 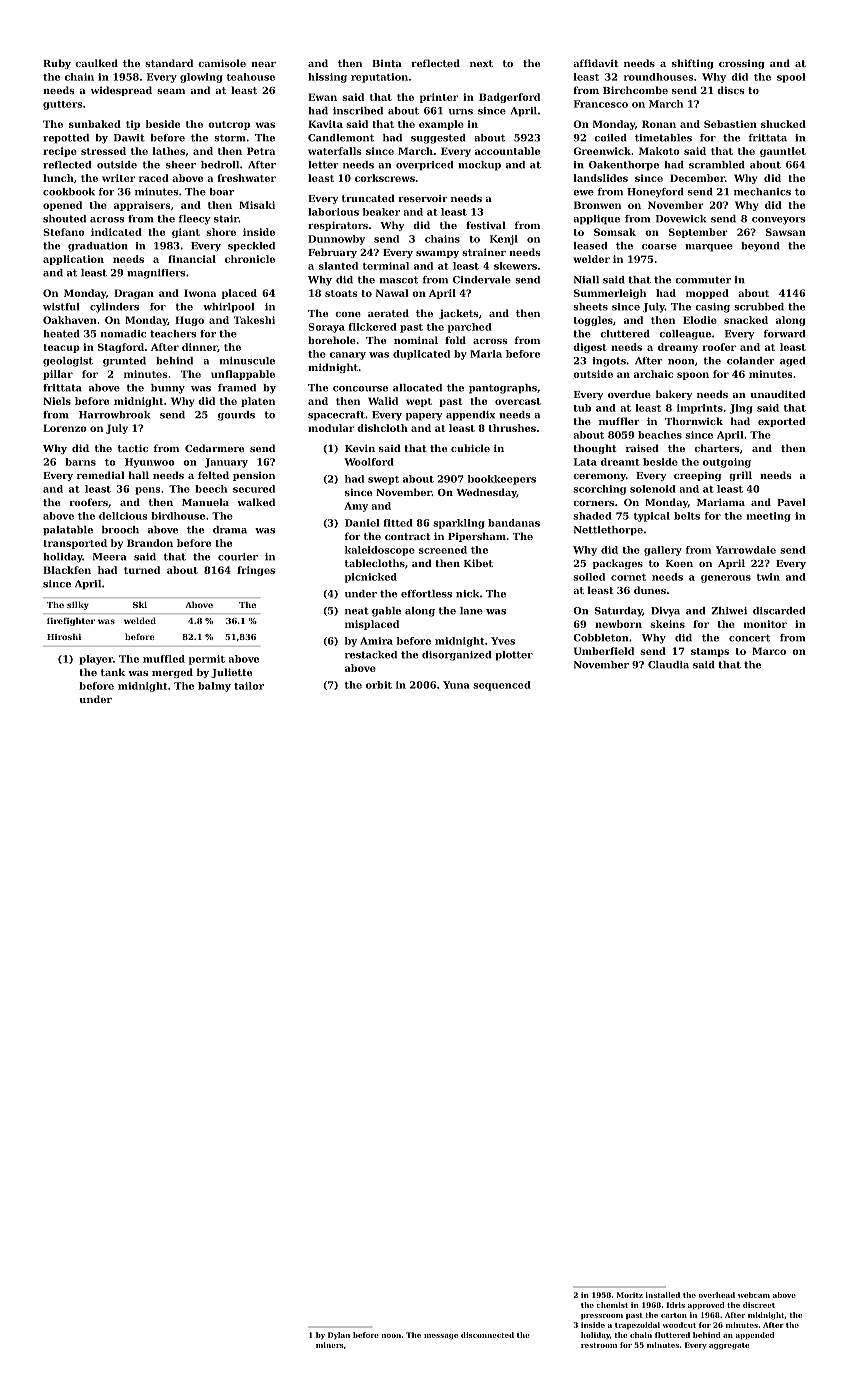 What do you see at coordinates (470, 416) in the page?
I see `appendix` at bounding box center [470, 416].
